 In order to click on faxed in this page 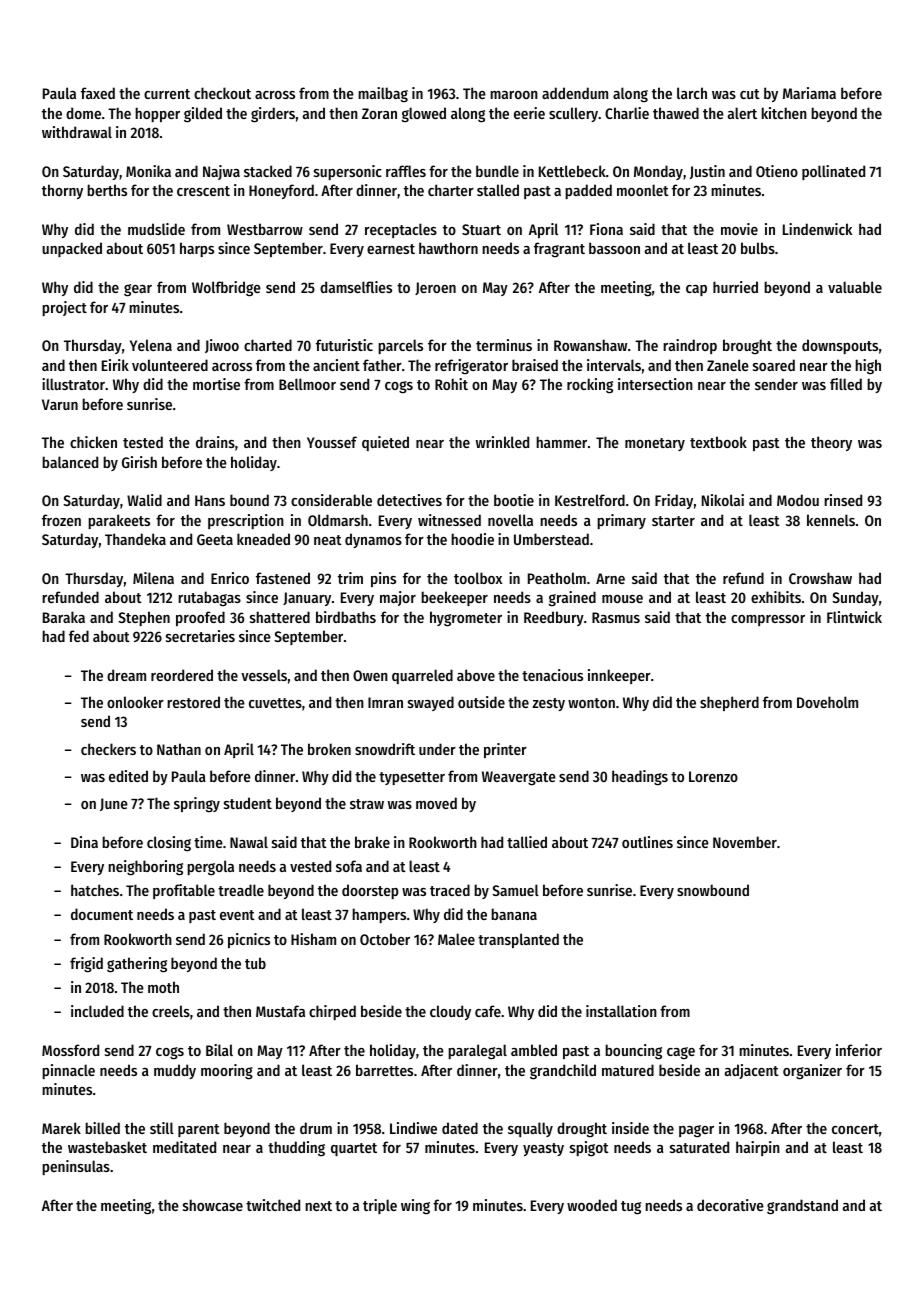, I will do `click(98, 93)`.
